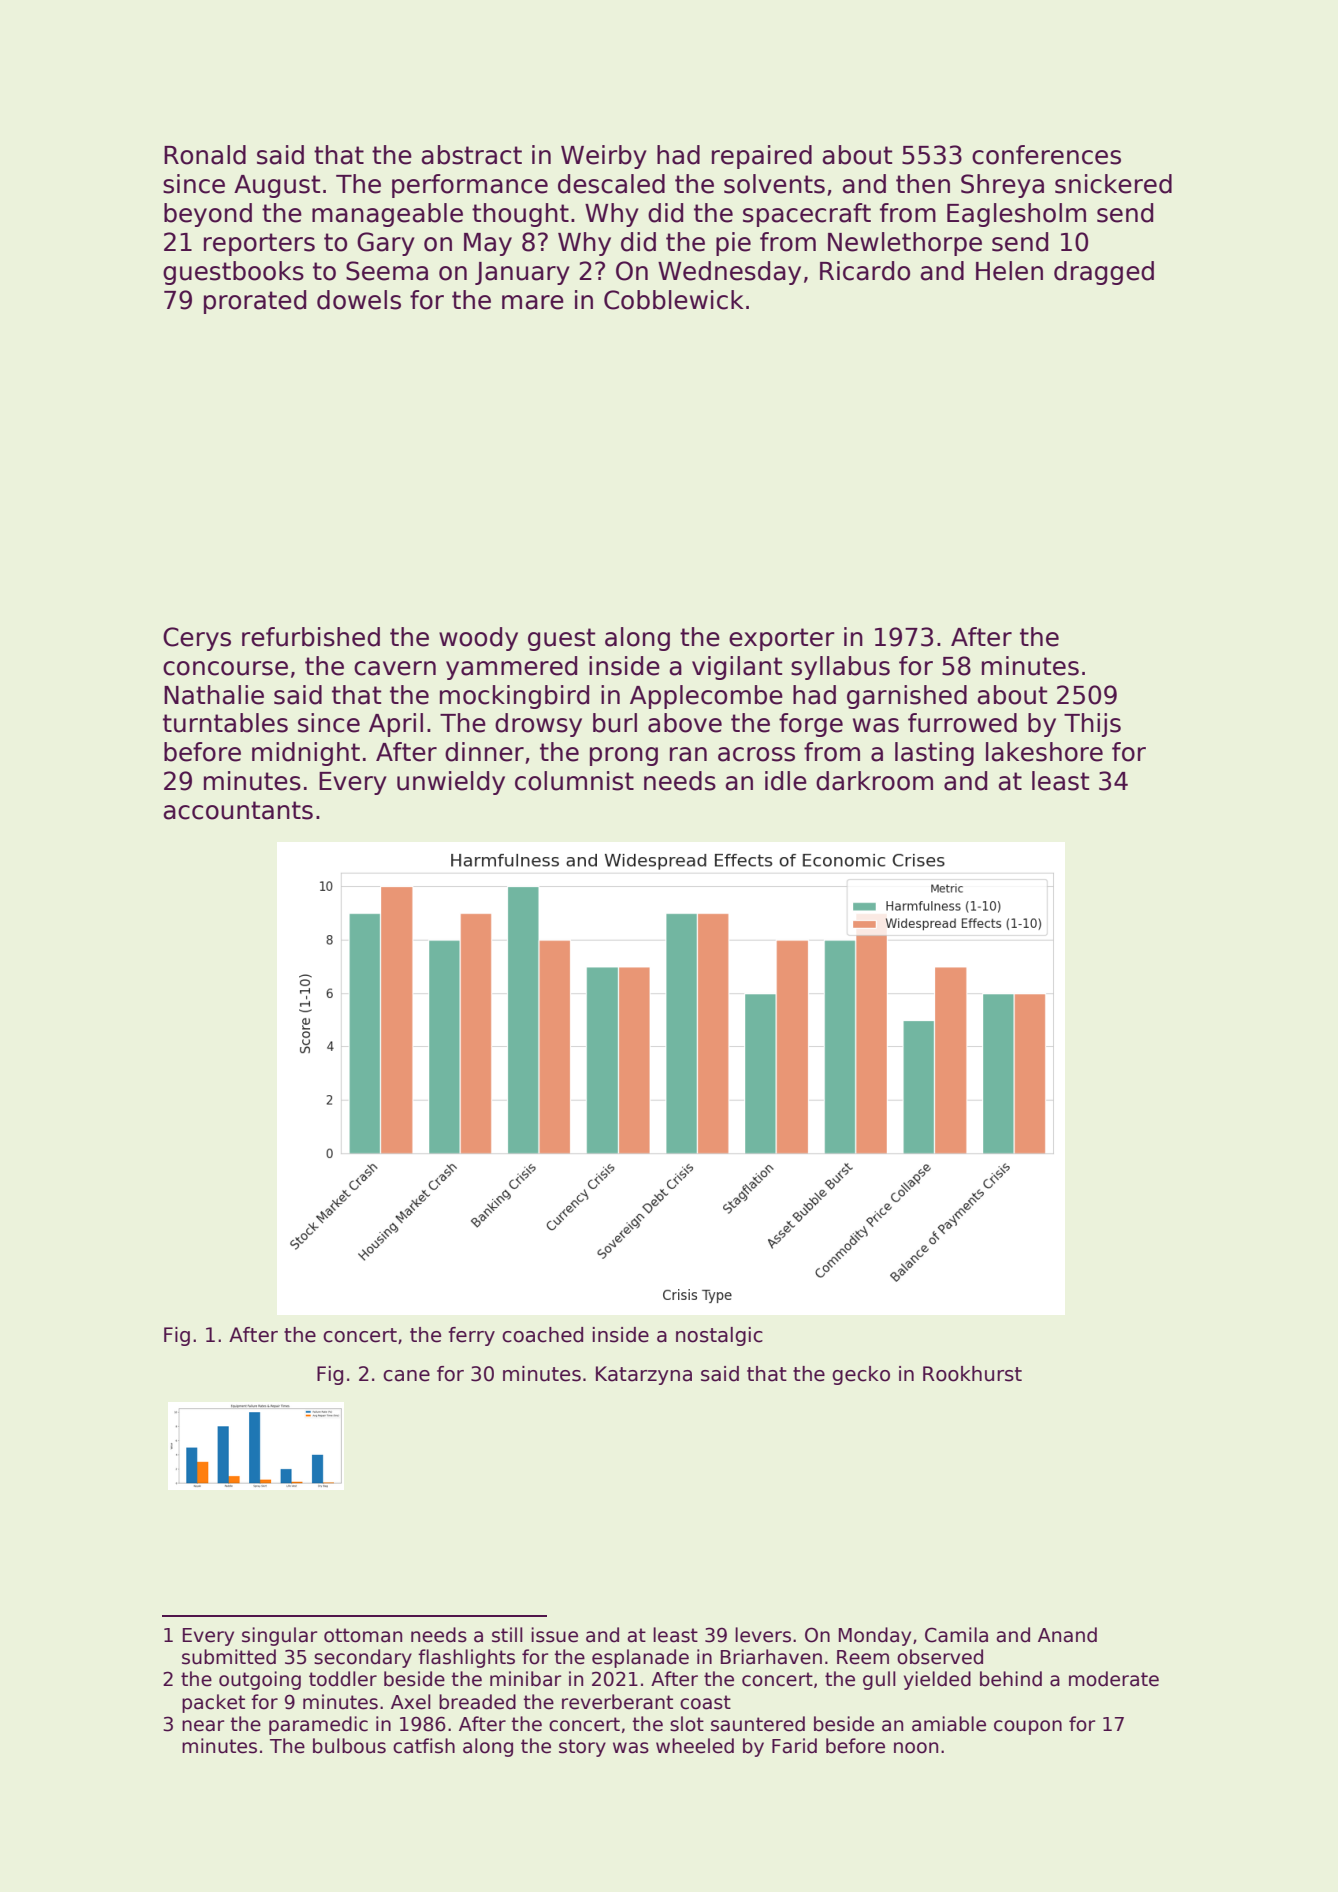 This document has width=1338, height=1892. I want to click on bulbous, so click(349, 1746).
